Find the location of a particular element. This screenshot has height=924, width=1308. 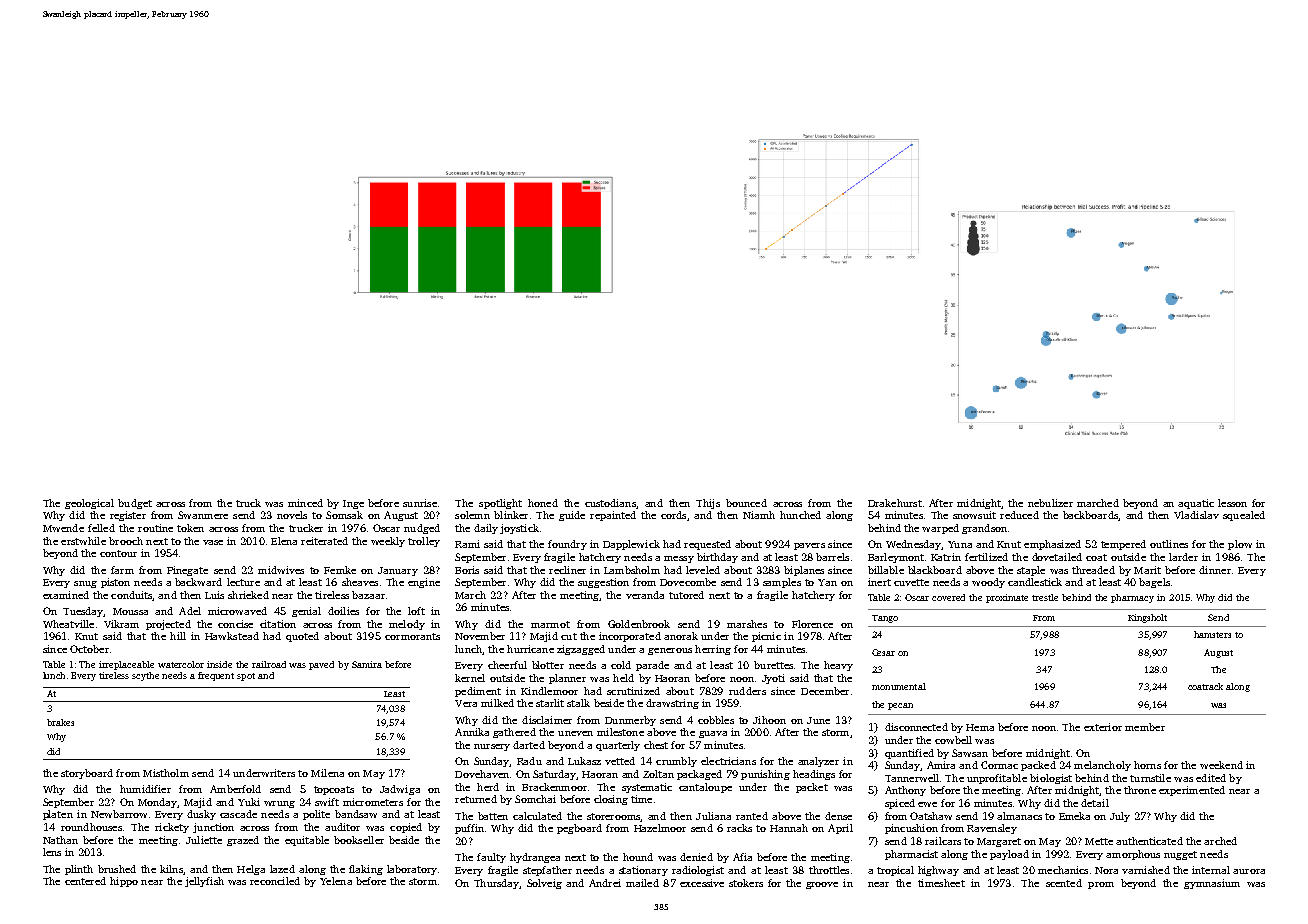

roundhouses is located at coordinates (91, 827).
